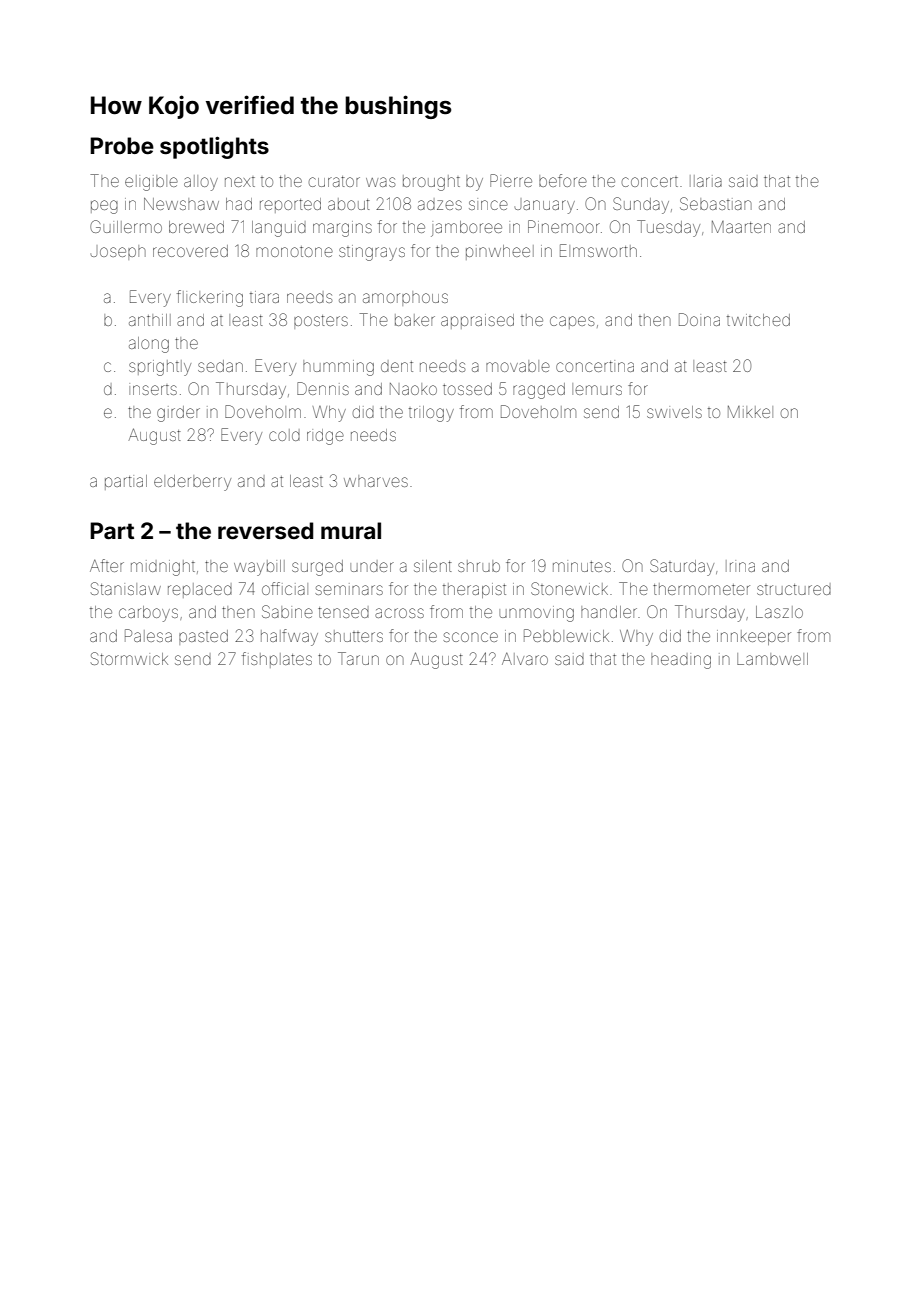 This screenshot has width=924, height=1308. What do you see at coordinates (287, 611) in the screenshot?
I see `Sabine` at bounding box center [287, 611].
